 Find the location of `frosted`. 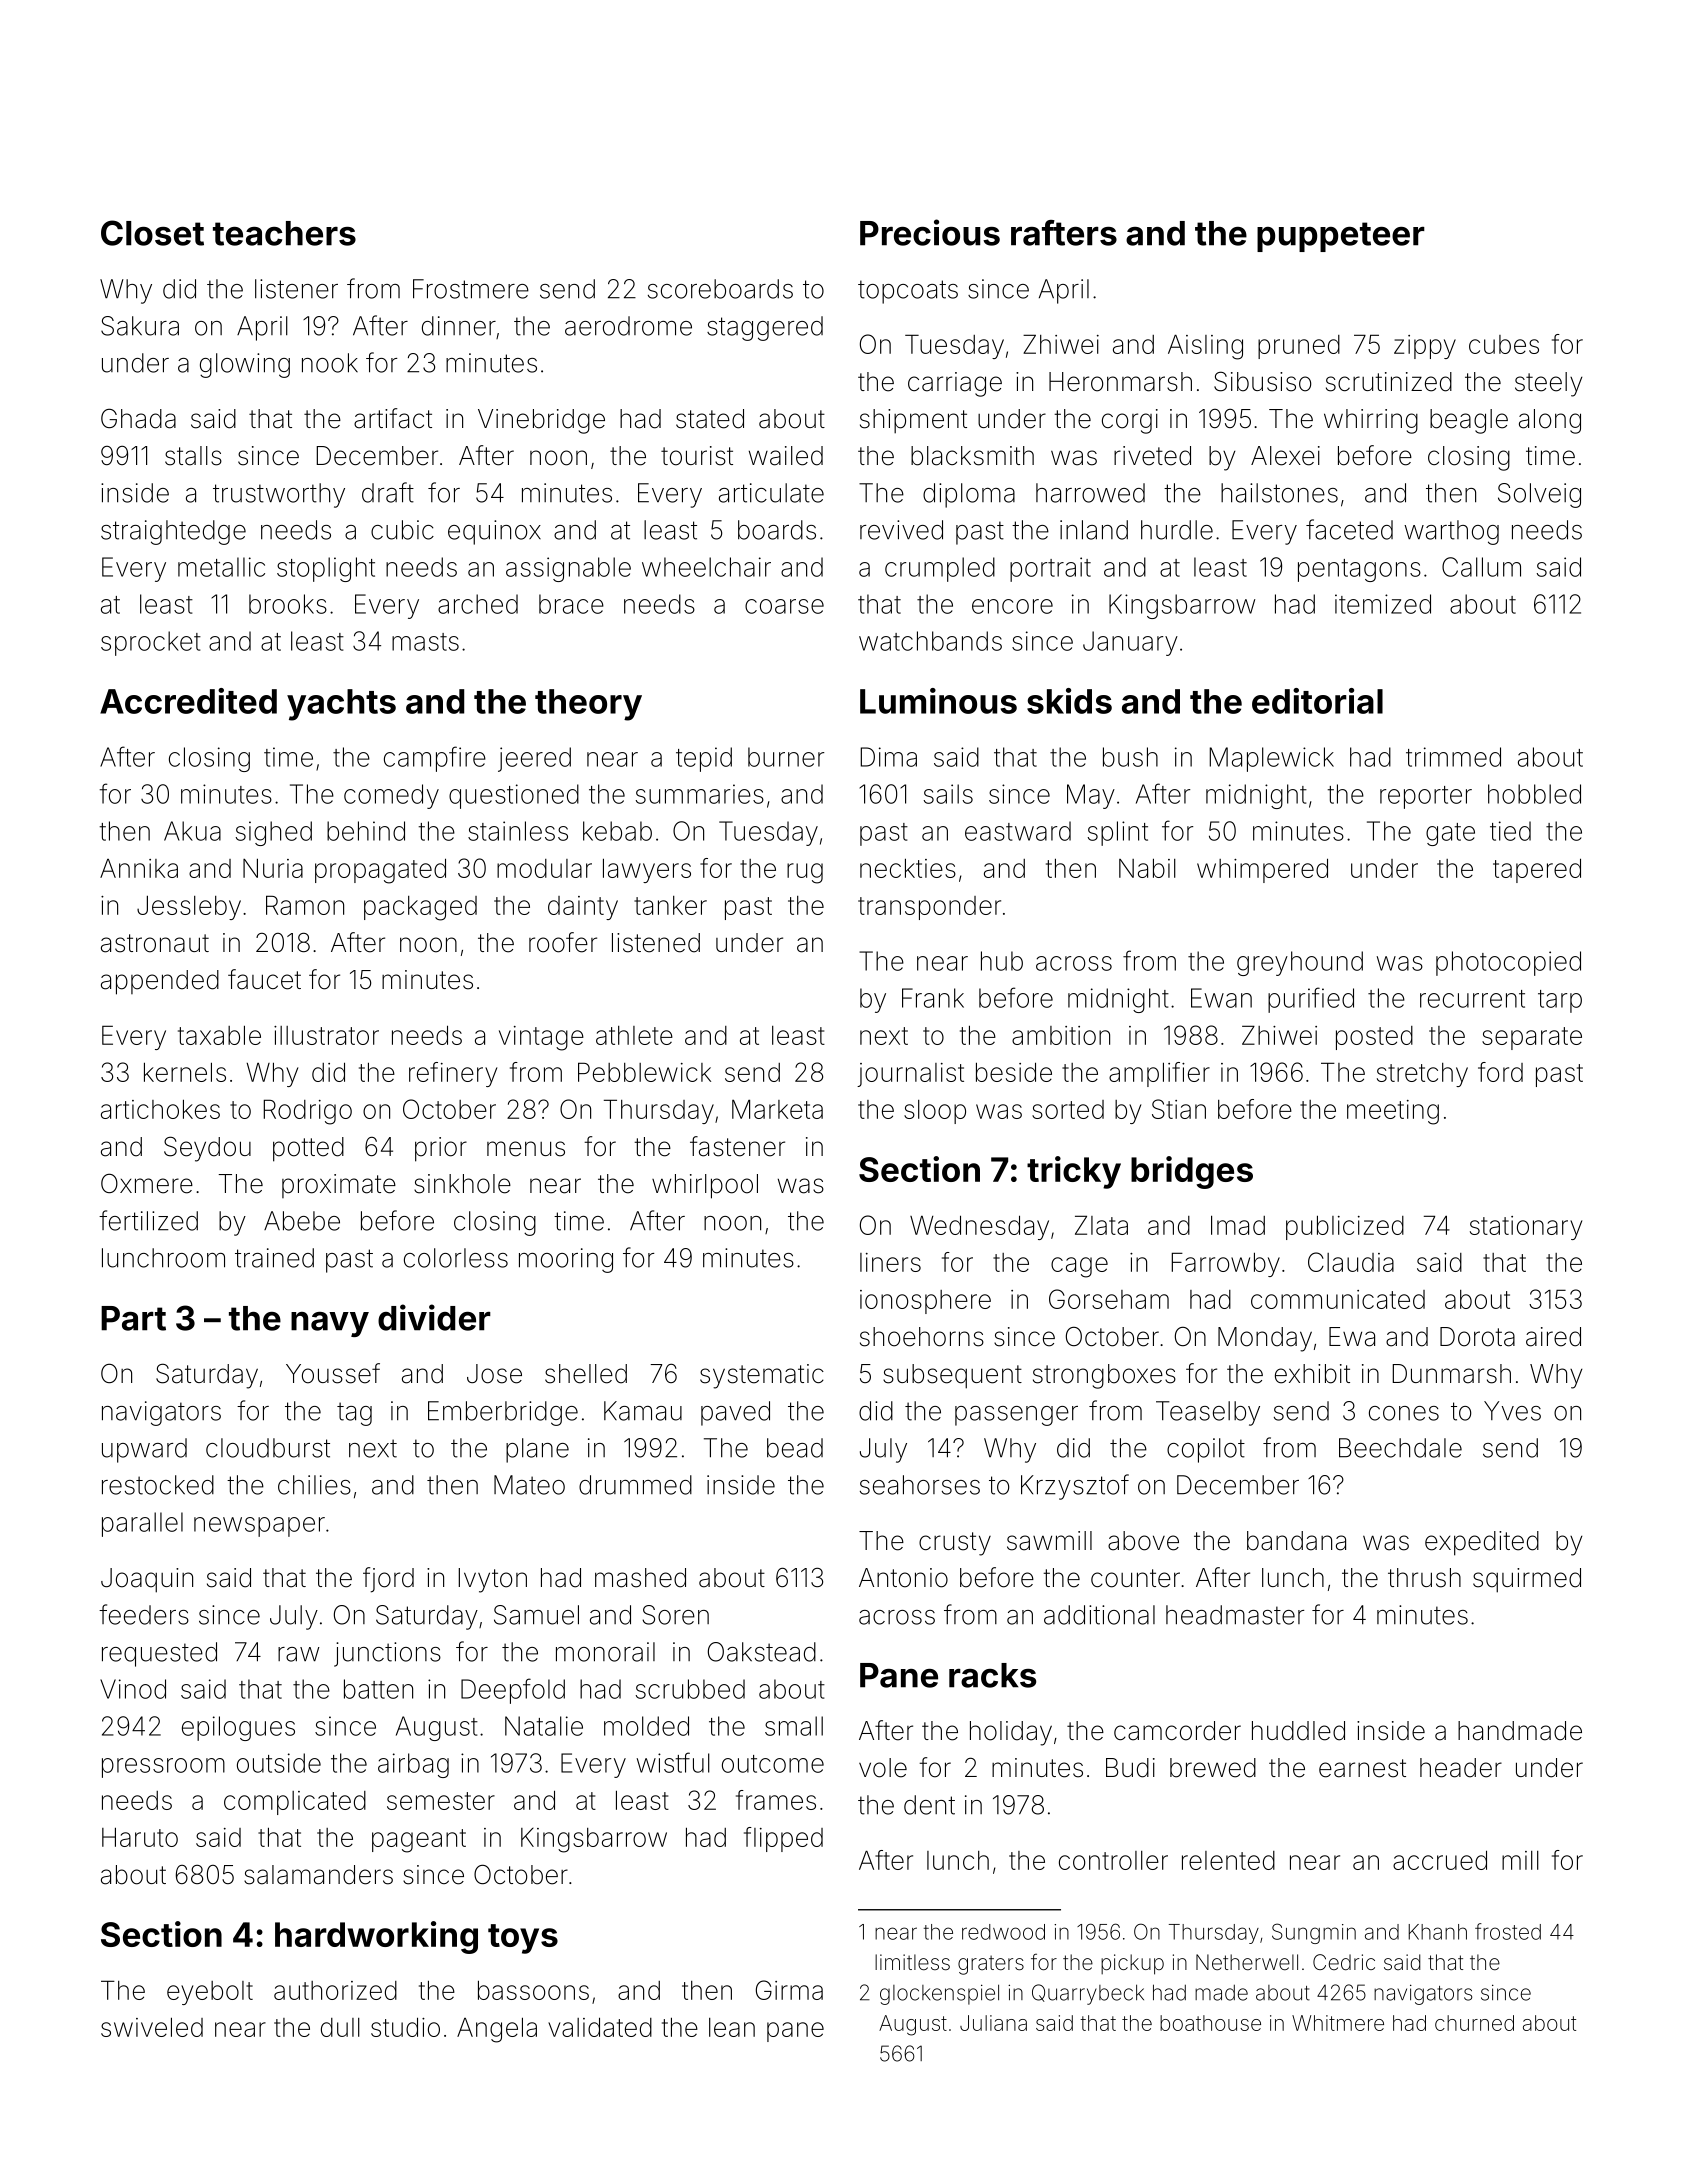

frosted is located at coordinates (1508, 1931).
